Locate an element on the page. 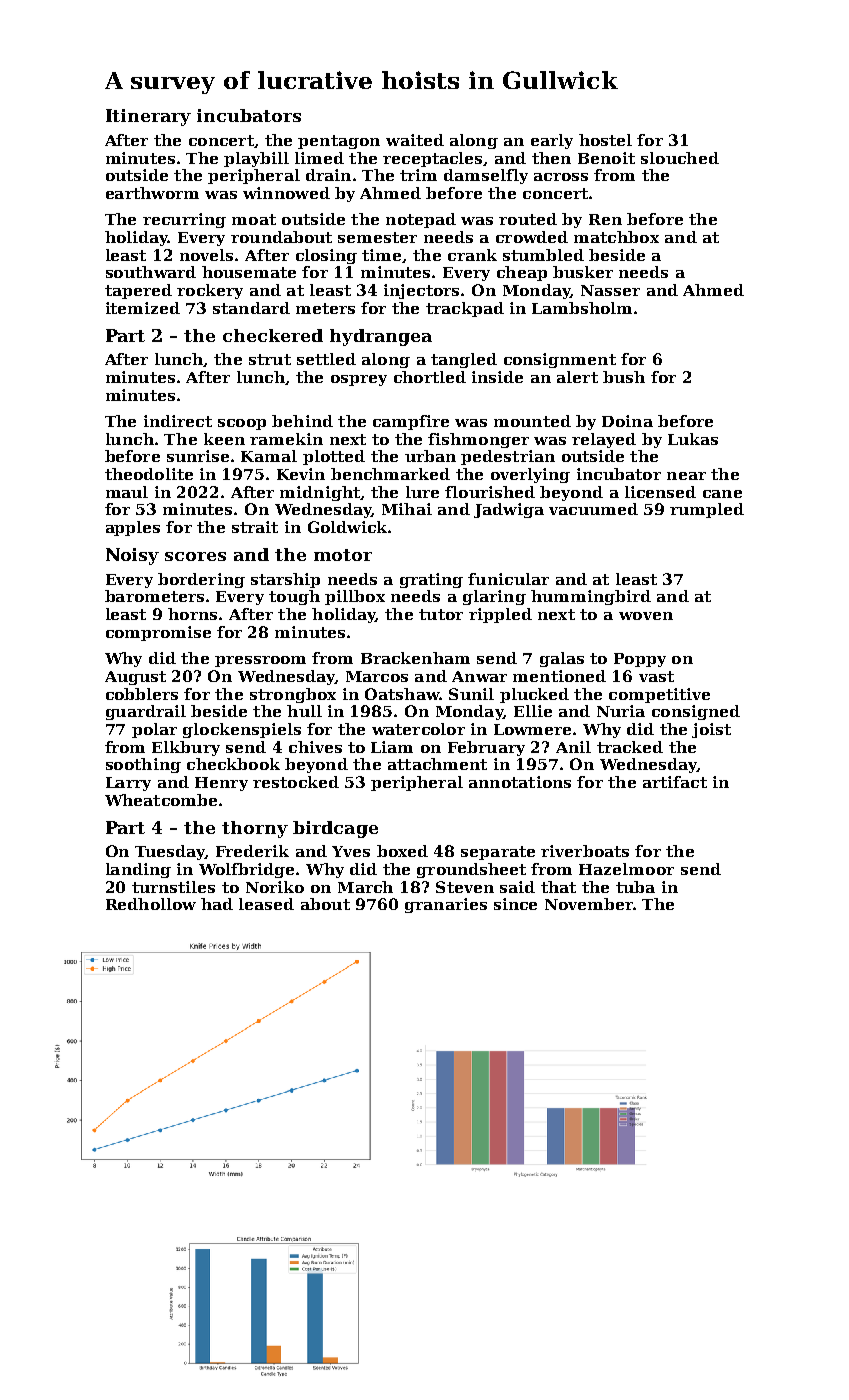  Brackenham is located at coordinates (415, 658).
